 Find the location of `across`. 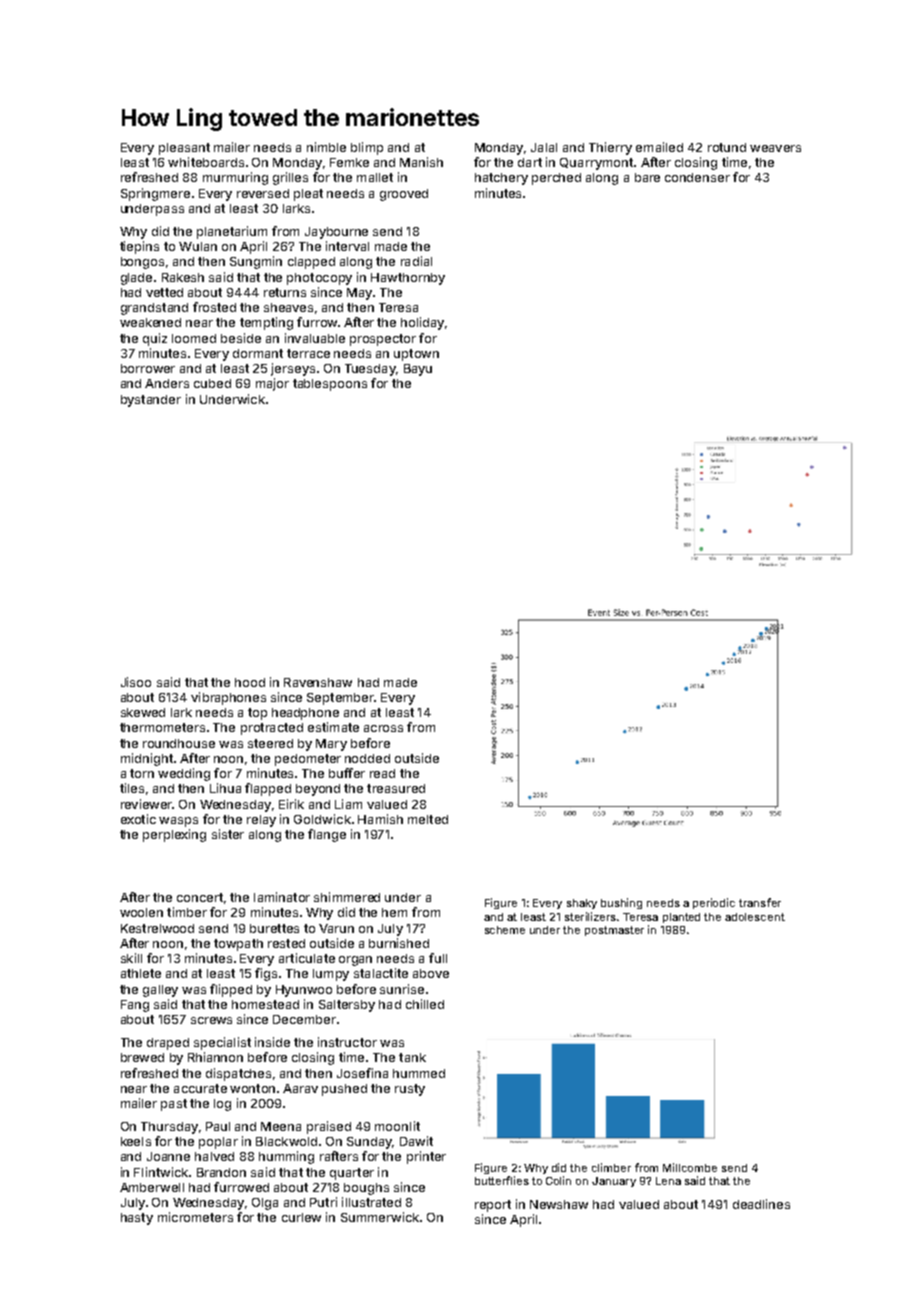

across is located at coordinates (383, 728).
